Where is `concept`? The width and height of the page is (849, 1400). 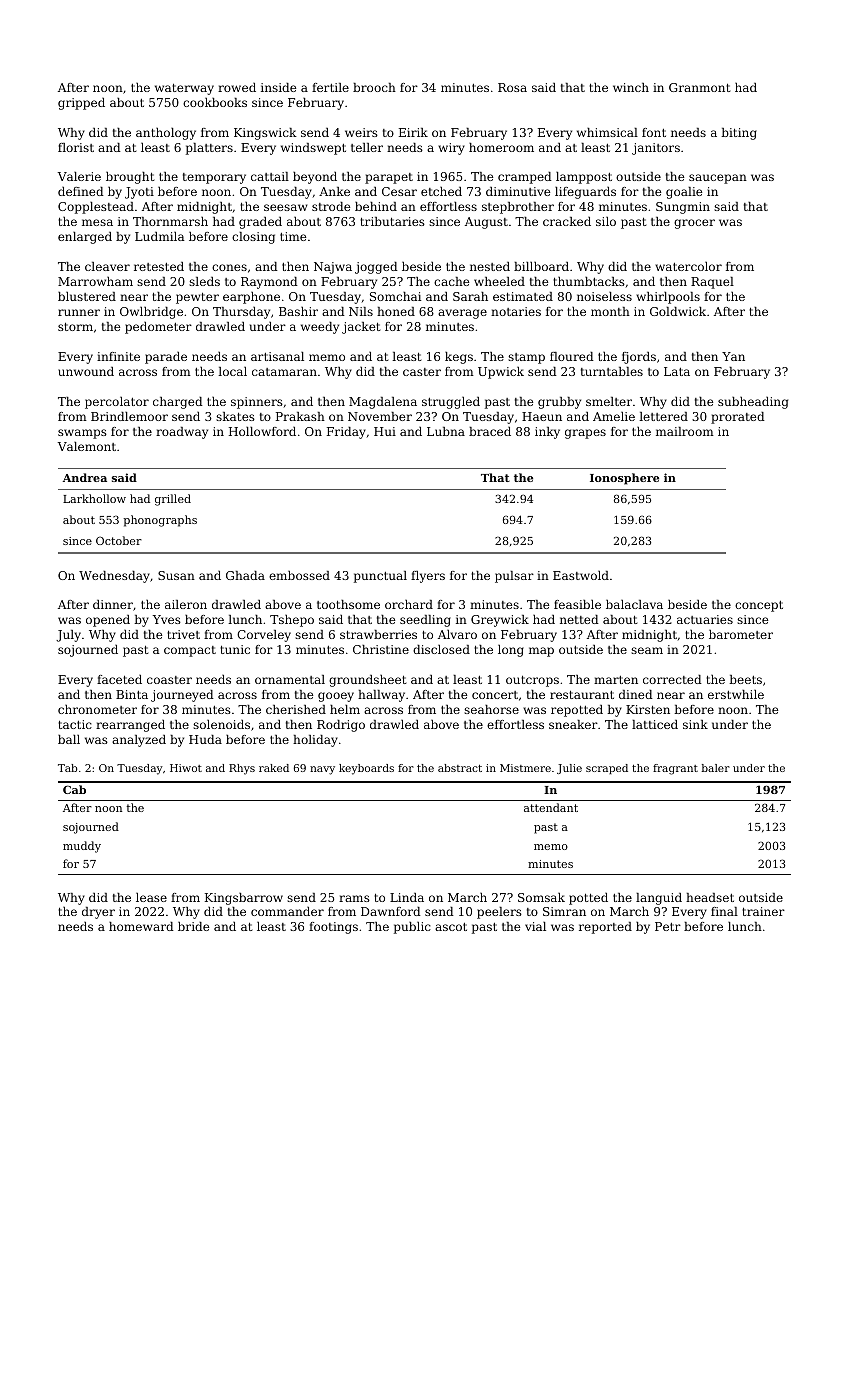
concept is located at coordinates (759, 606).
